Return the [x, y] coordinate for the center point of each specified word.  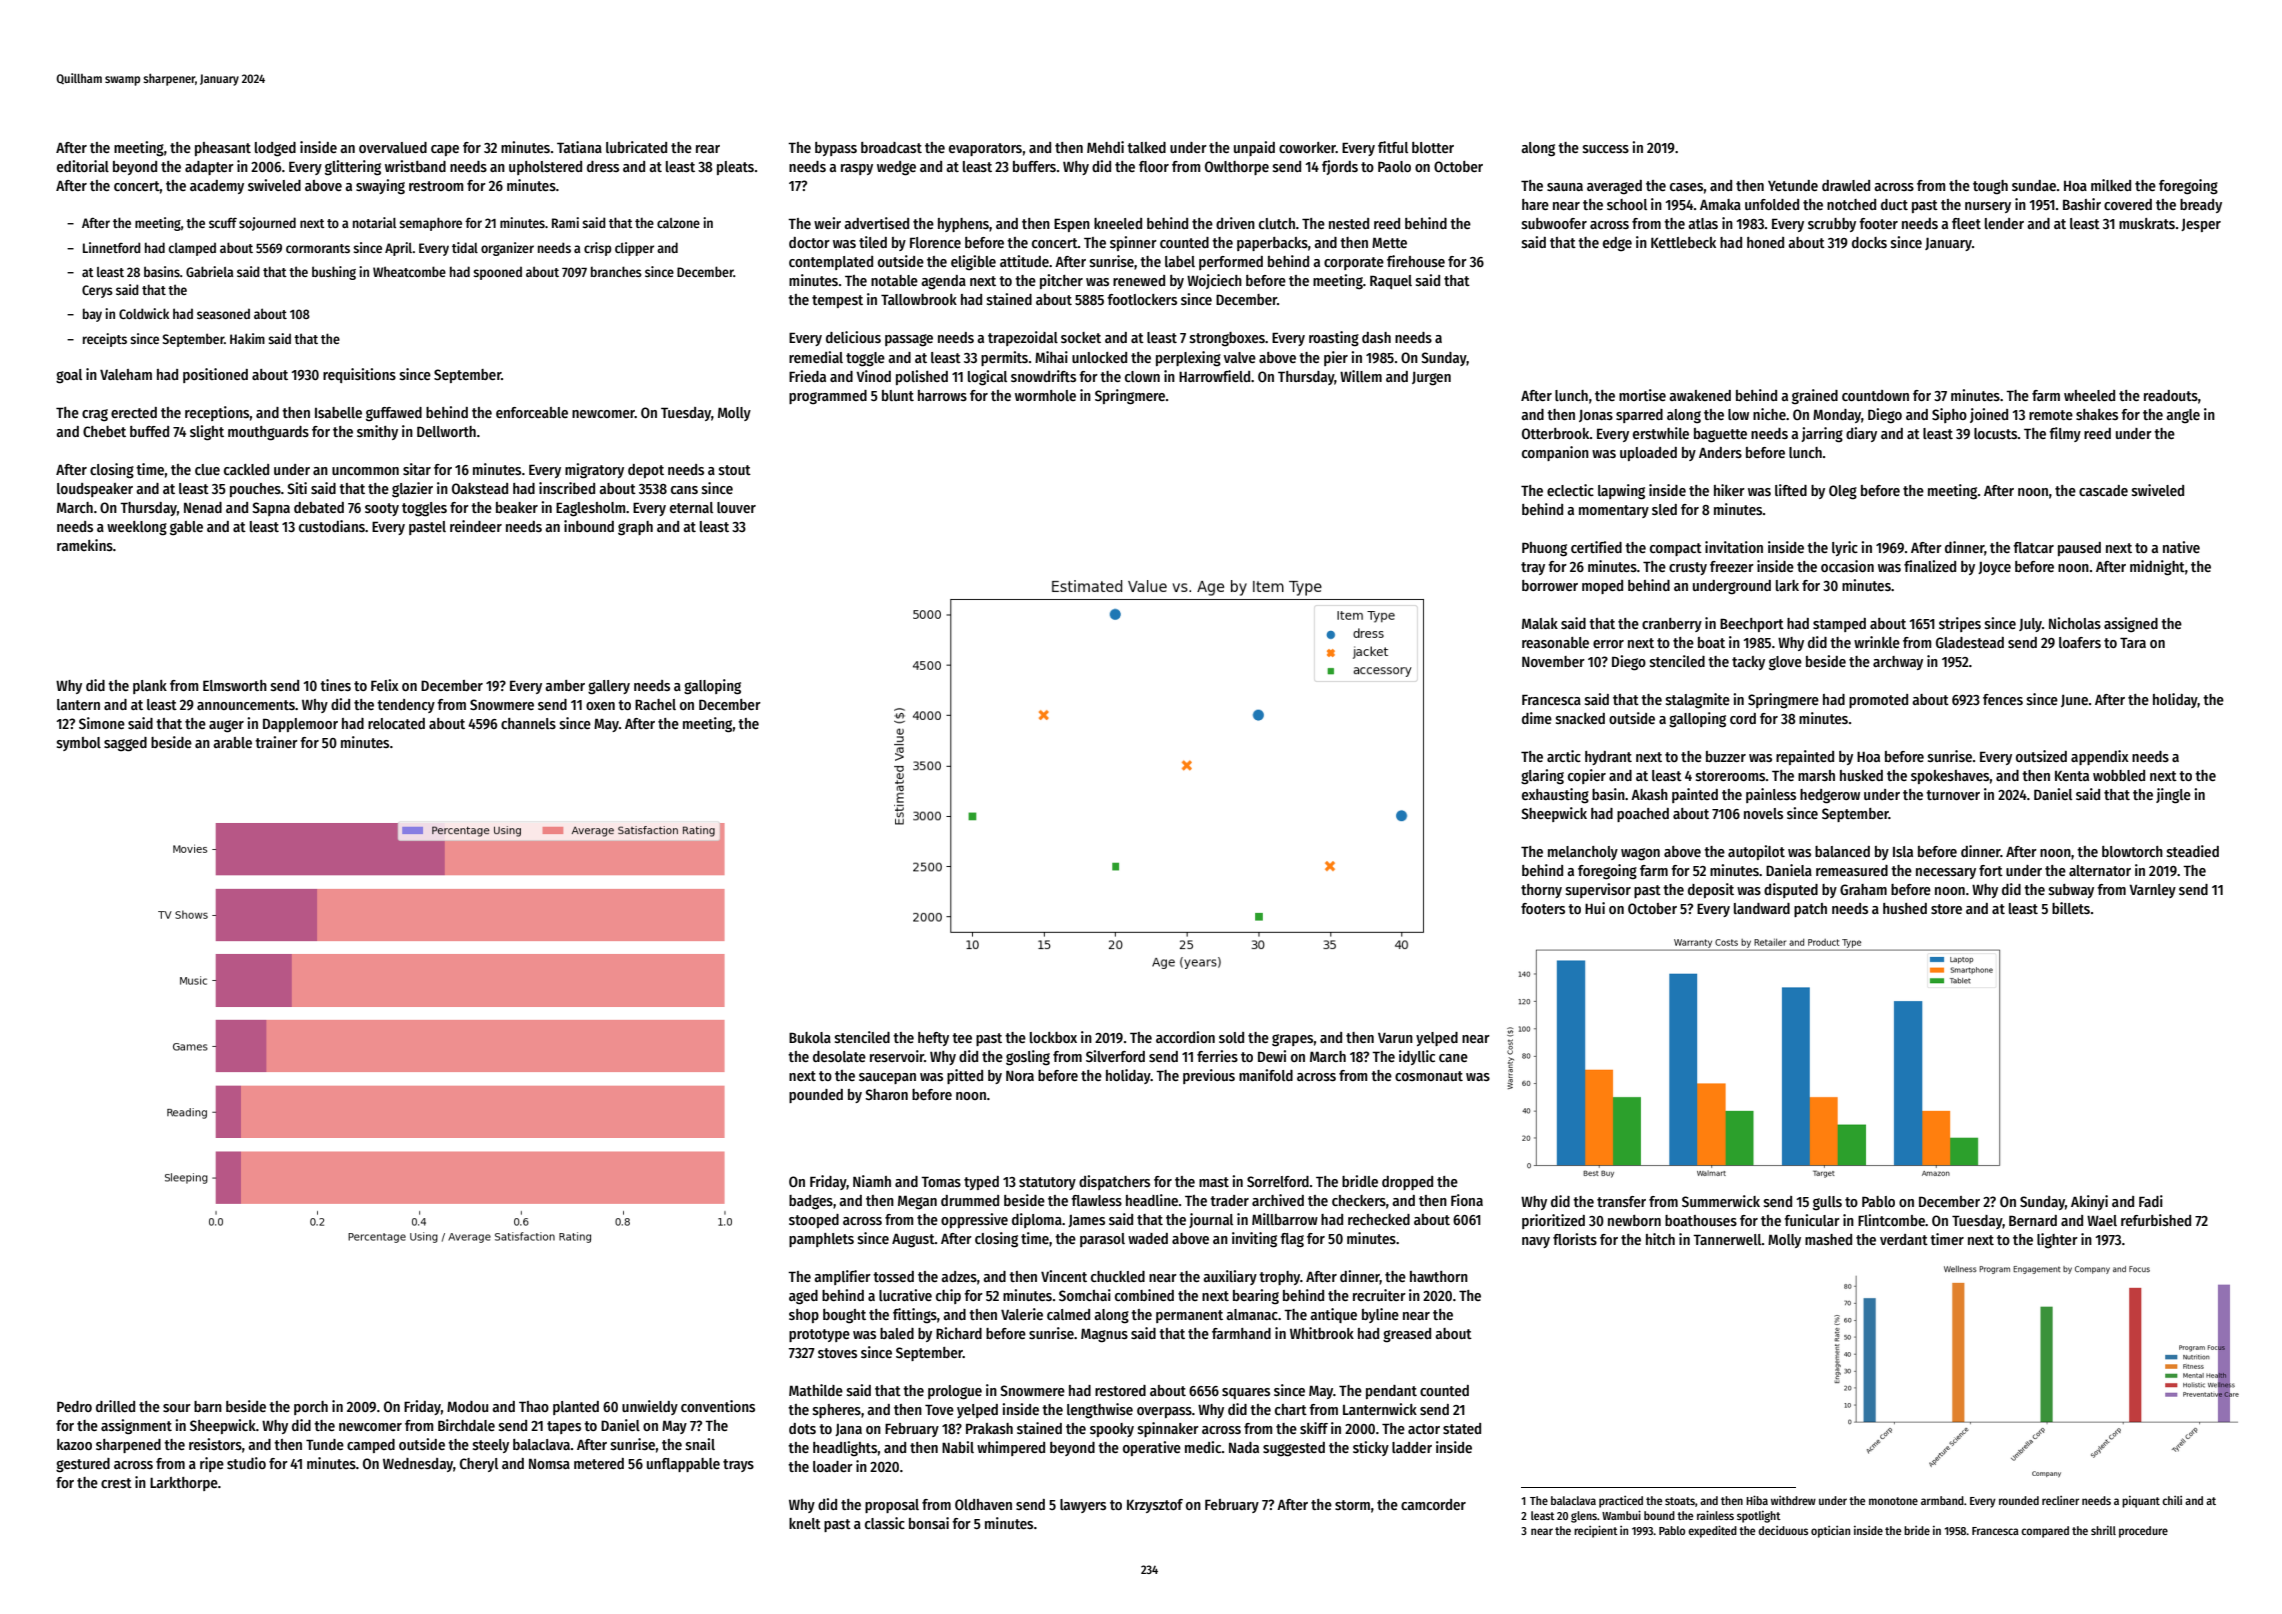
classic [885, 1523]
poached [1643, 815]
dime [1537, 718]
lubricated [636, 147]
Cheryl [479, 1465]
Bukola [810, 1037]
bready [2201, 206]
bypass [836, 149]
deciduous [1783, 1530]
